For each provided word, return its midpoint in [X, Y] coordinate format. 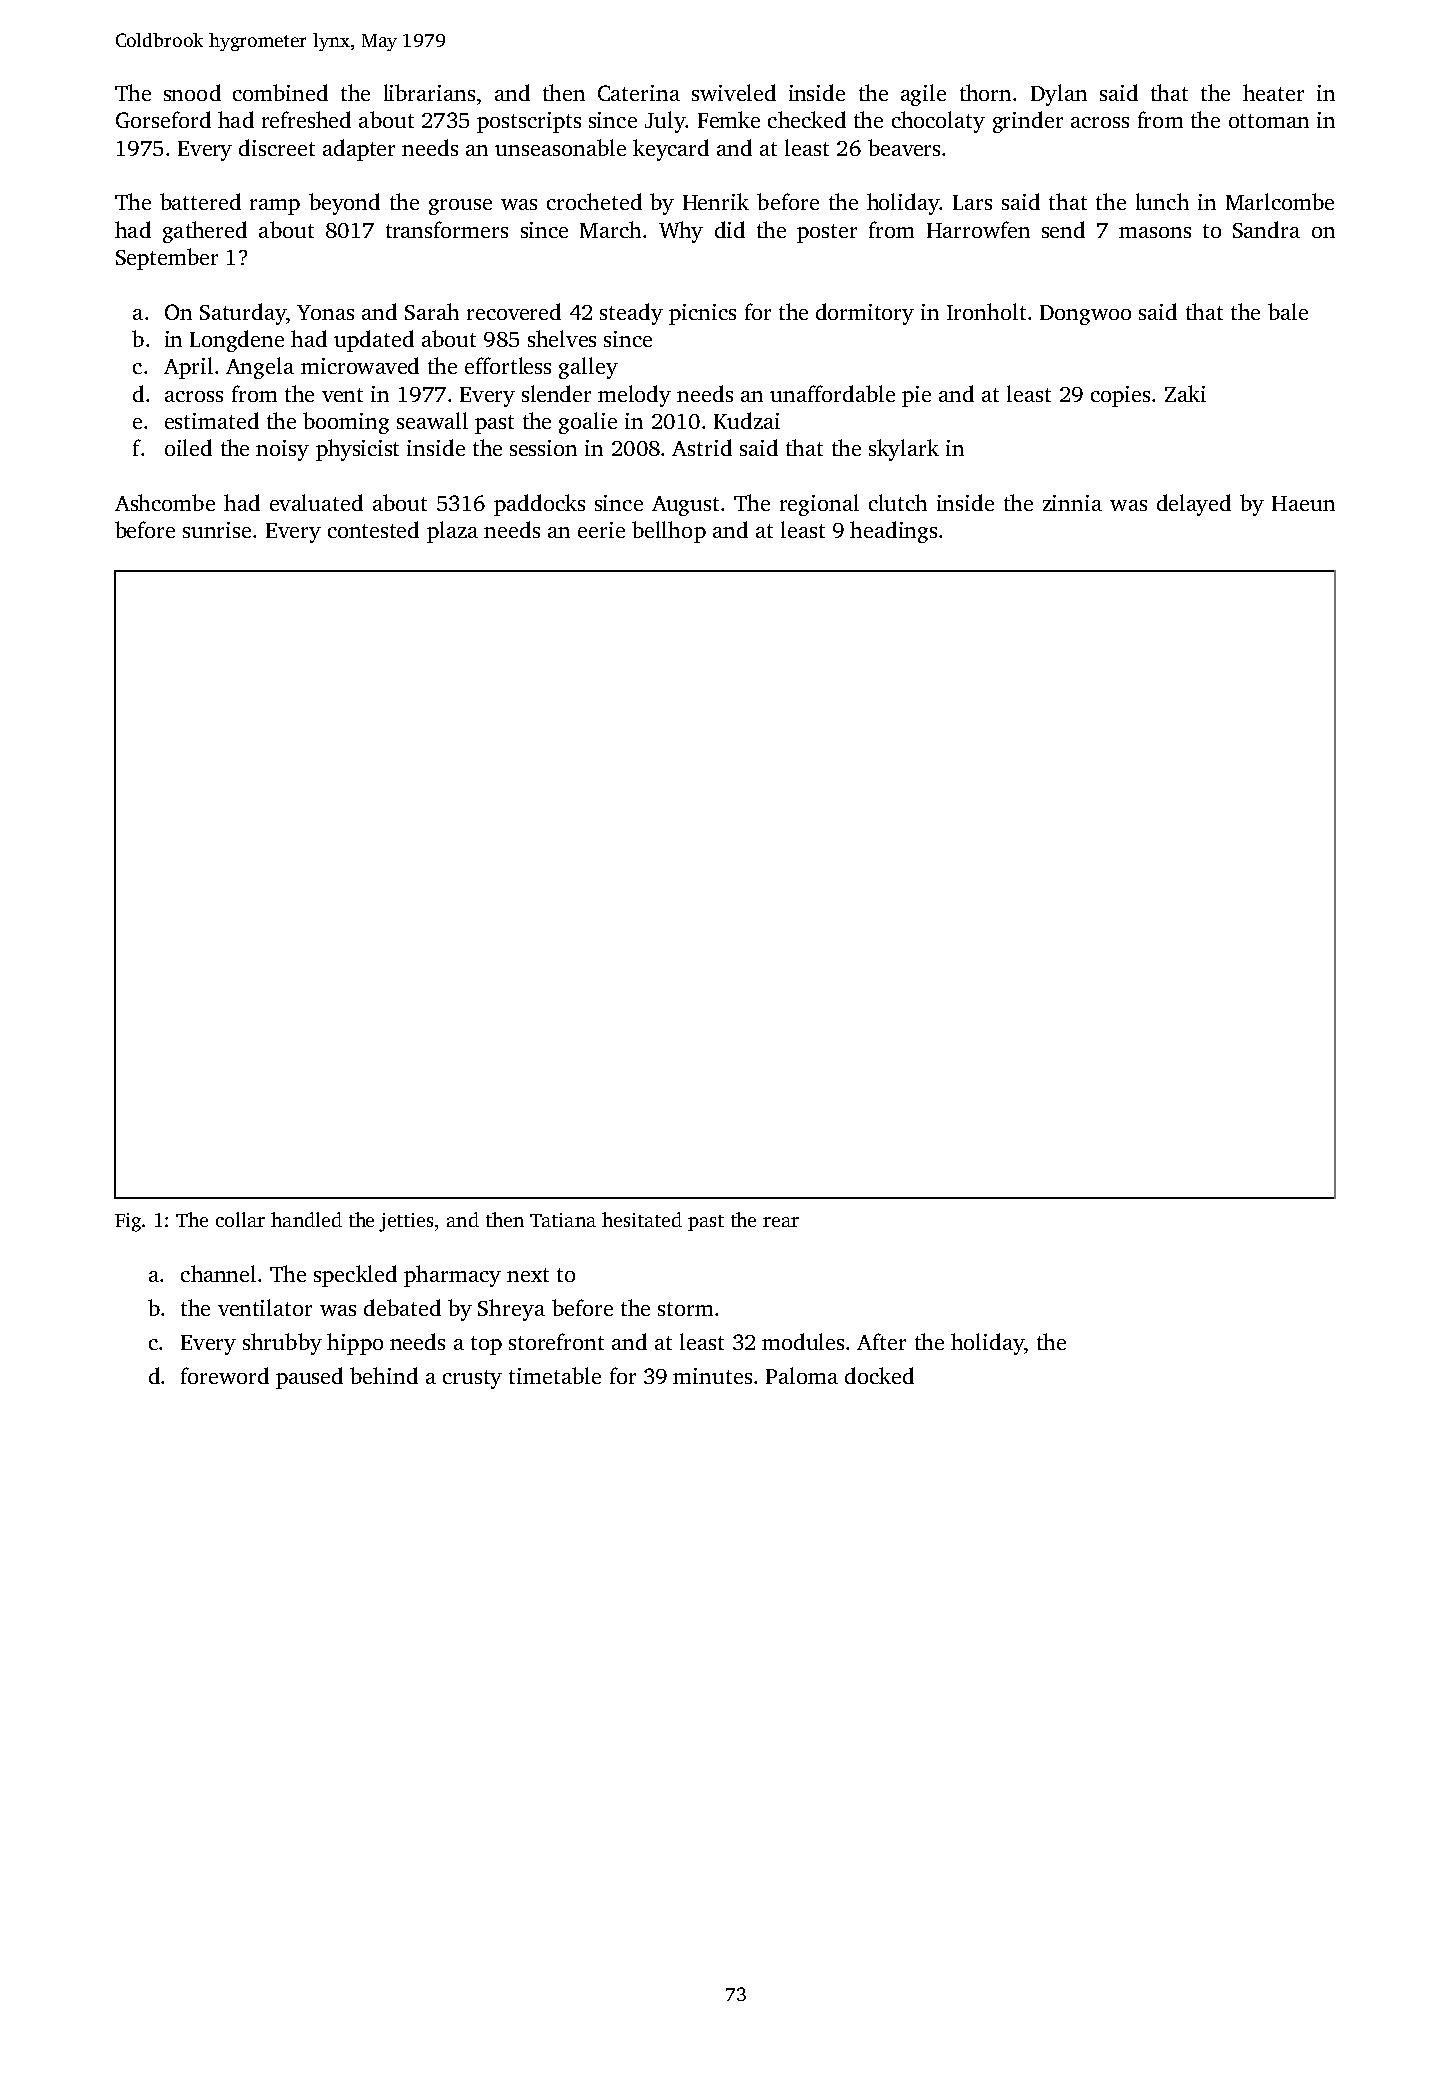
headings [893, 532]
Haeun [1303, 503]
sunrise [217, 530]
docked [879, 1375]
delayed [1194, 505]
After [881, 1341]
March [610, 229]
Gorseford [163, 119]
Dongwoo [1085, 315]
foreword [225, 1375]
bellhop [669, 532]
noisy [282, 450]
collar [240, 1219]
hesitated [642, 1219]
